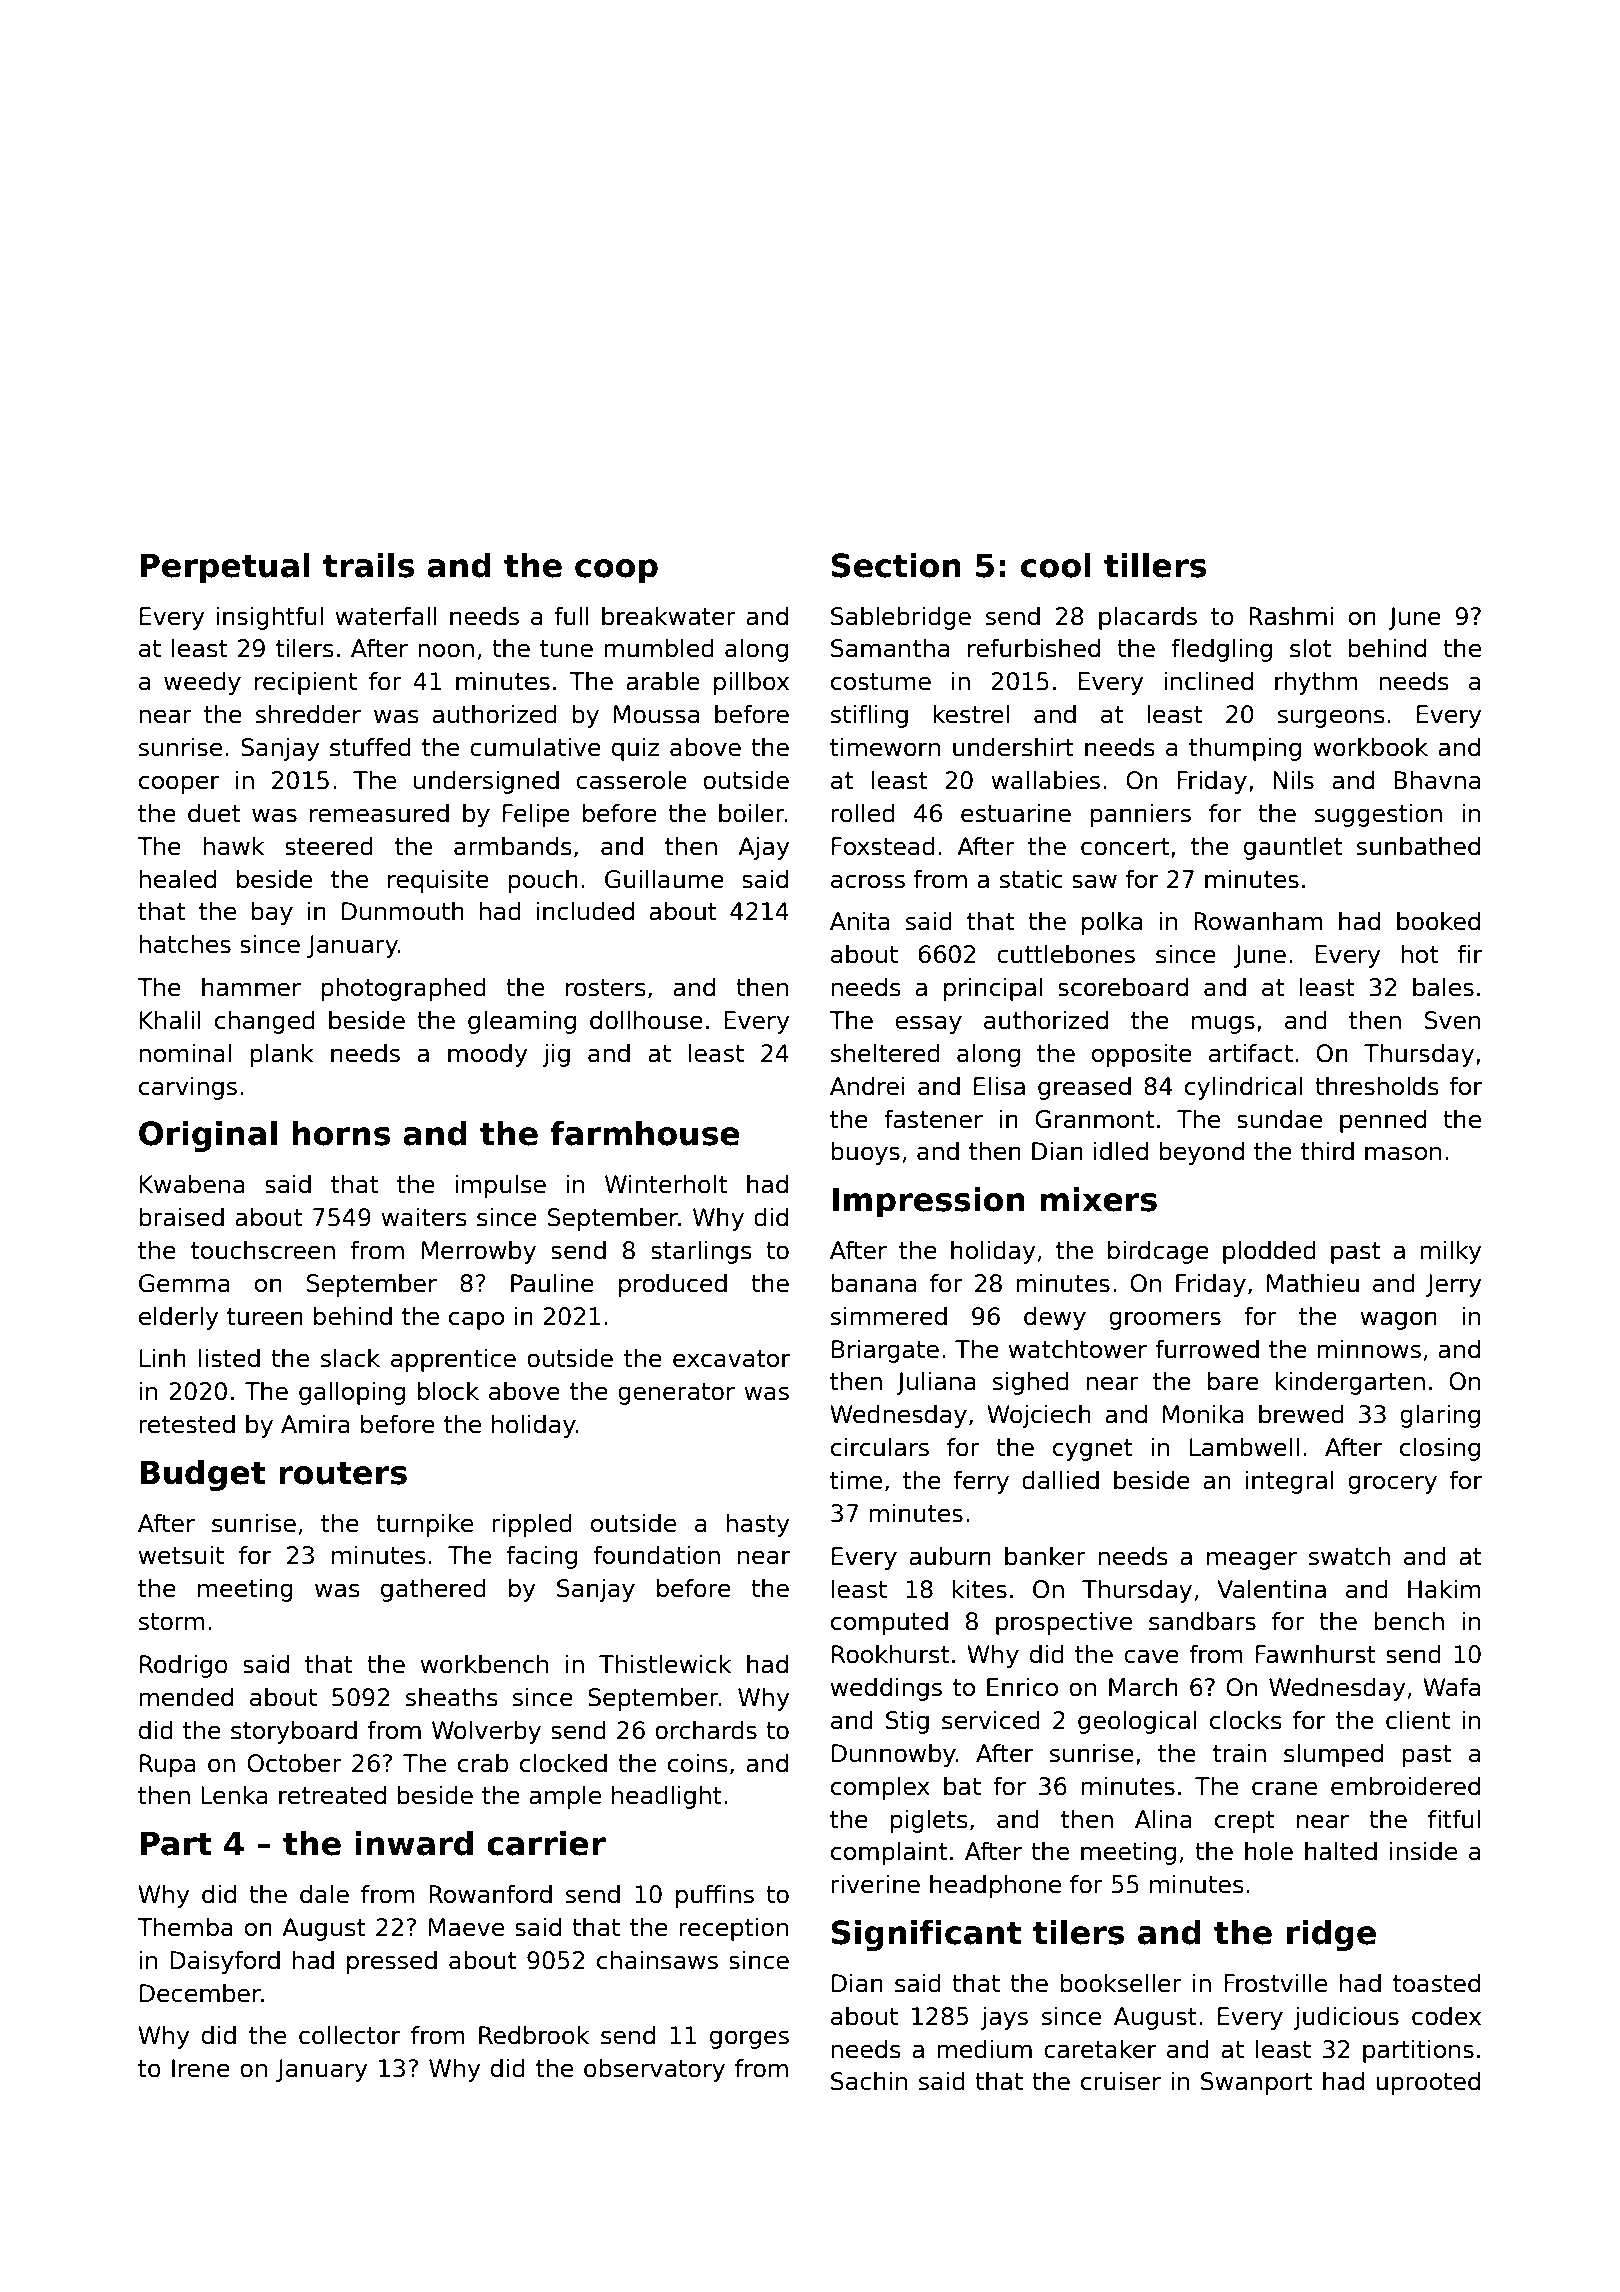 This screenshot has height=2292, width=1620. Describe the element at coordinates (673, 1285) in the screenshot. I see `produced` at that location.
